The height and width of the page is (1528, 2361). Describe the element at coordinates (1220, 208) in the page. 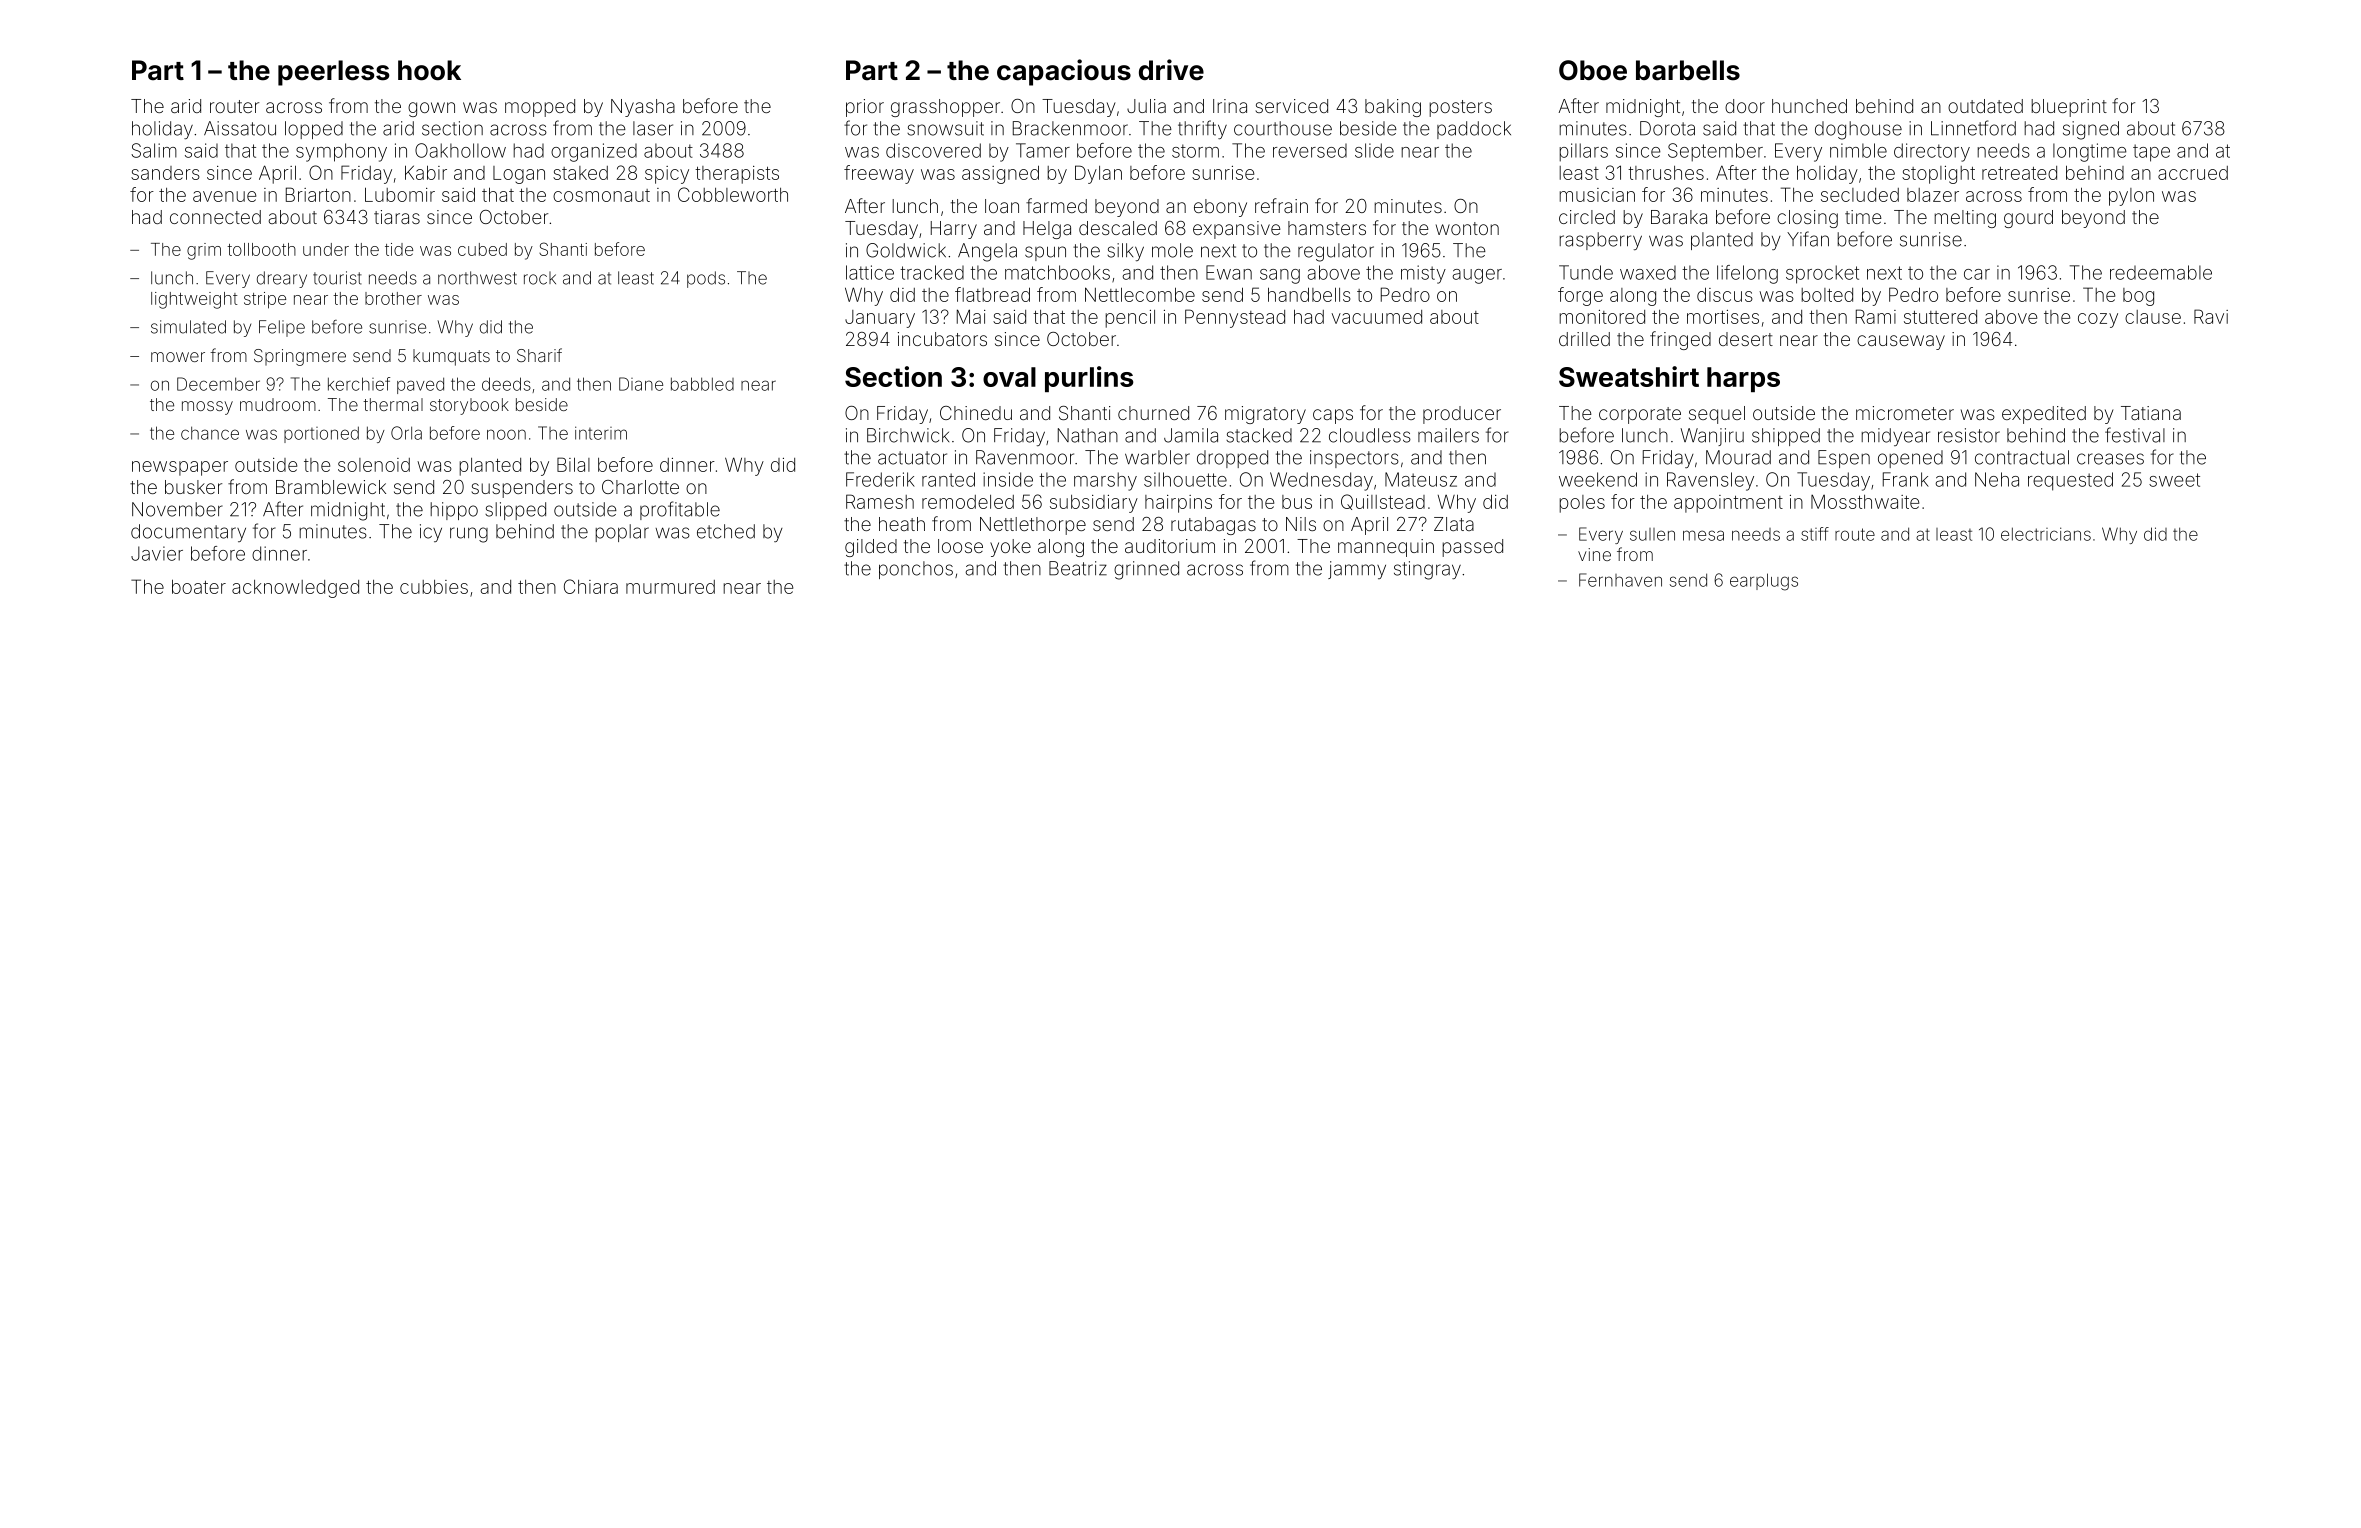

I see `ebony` at that location.
